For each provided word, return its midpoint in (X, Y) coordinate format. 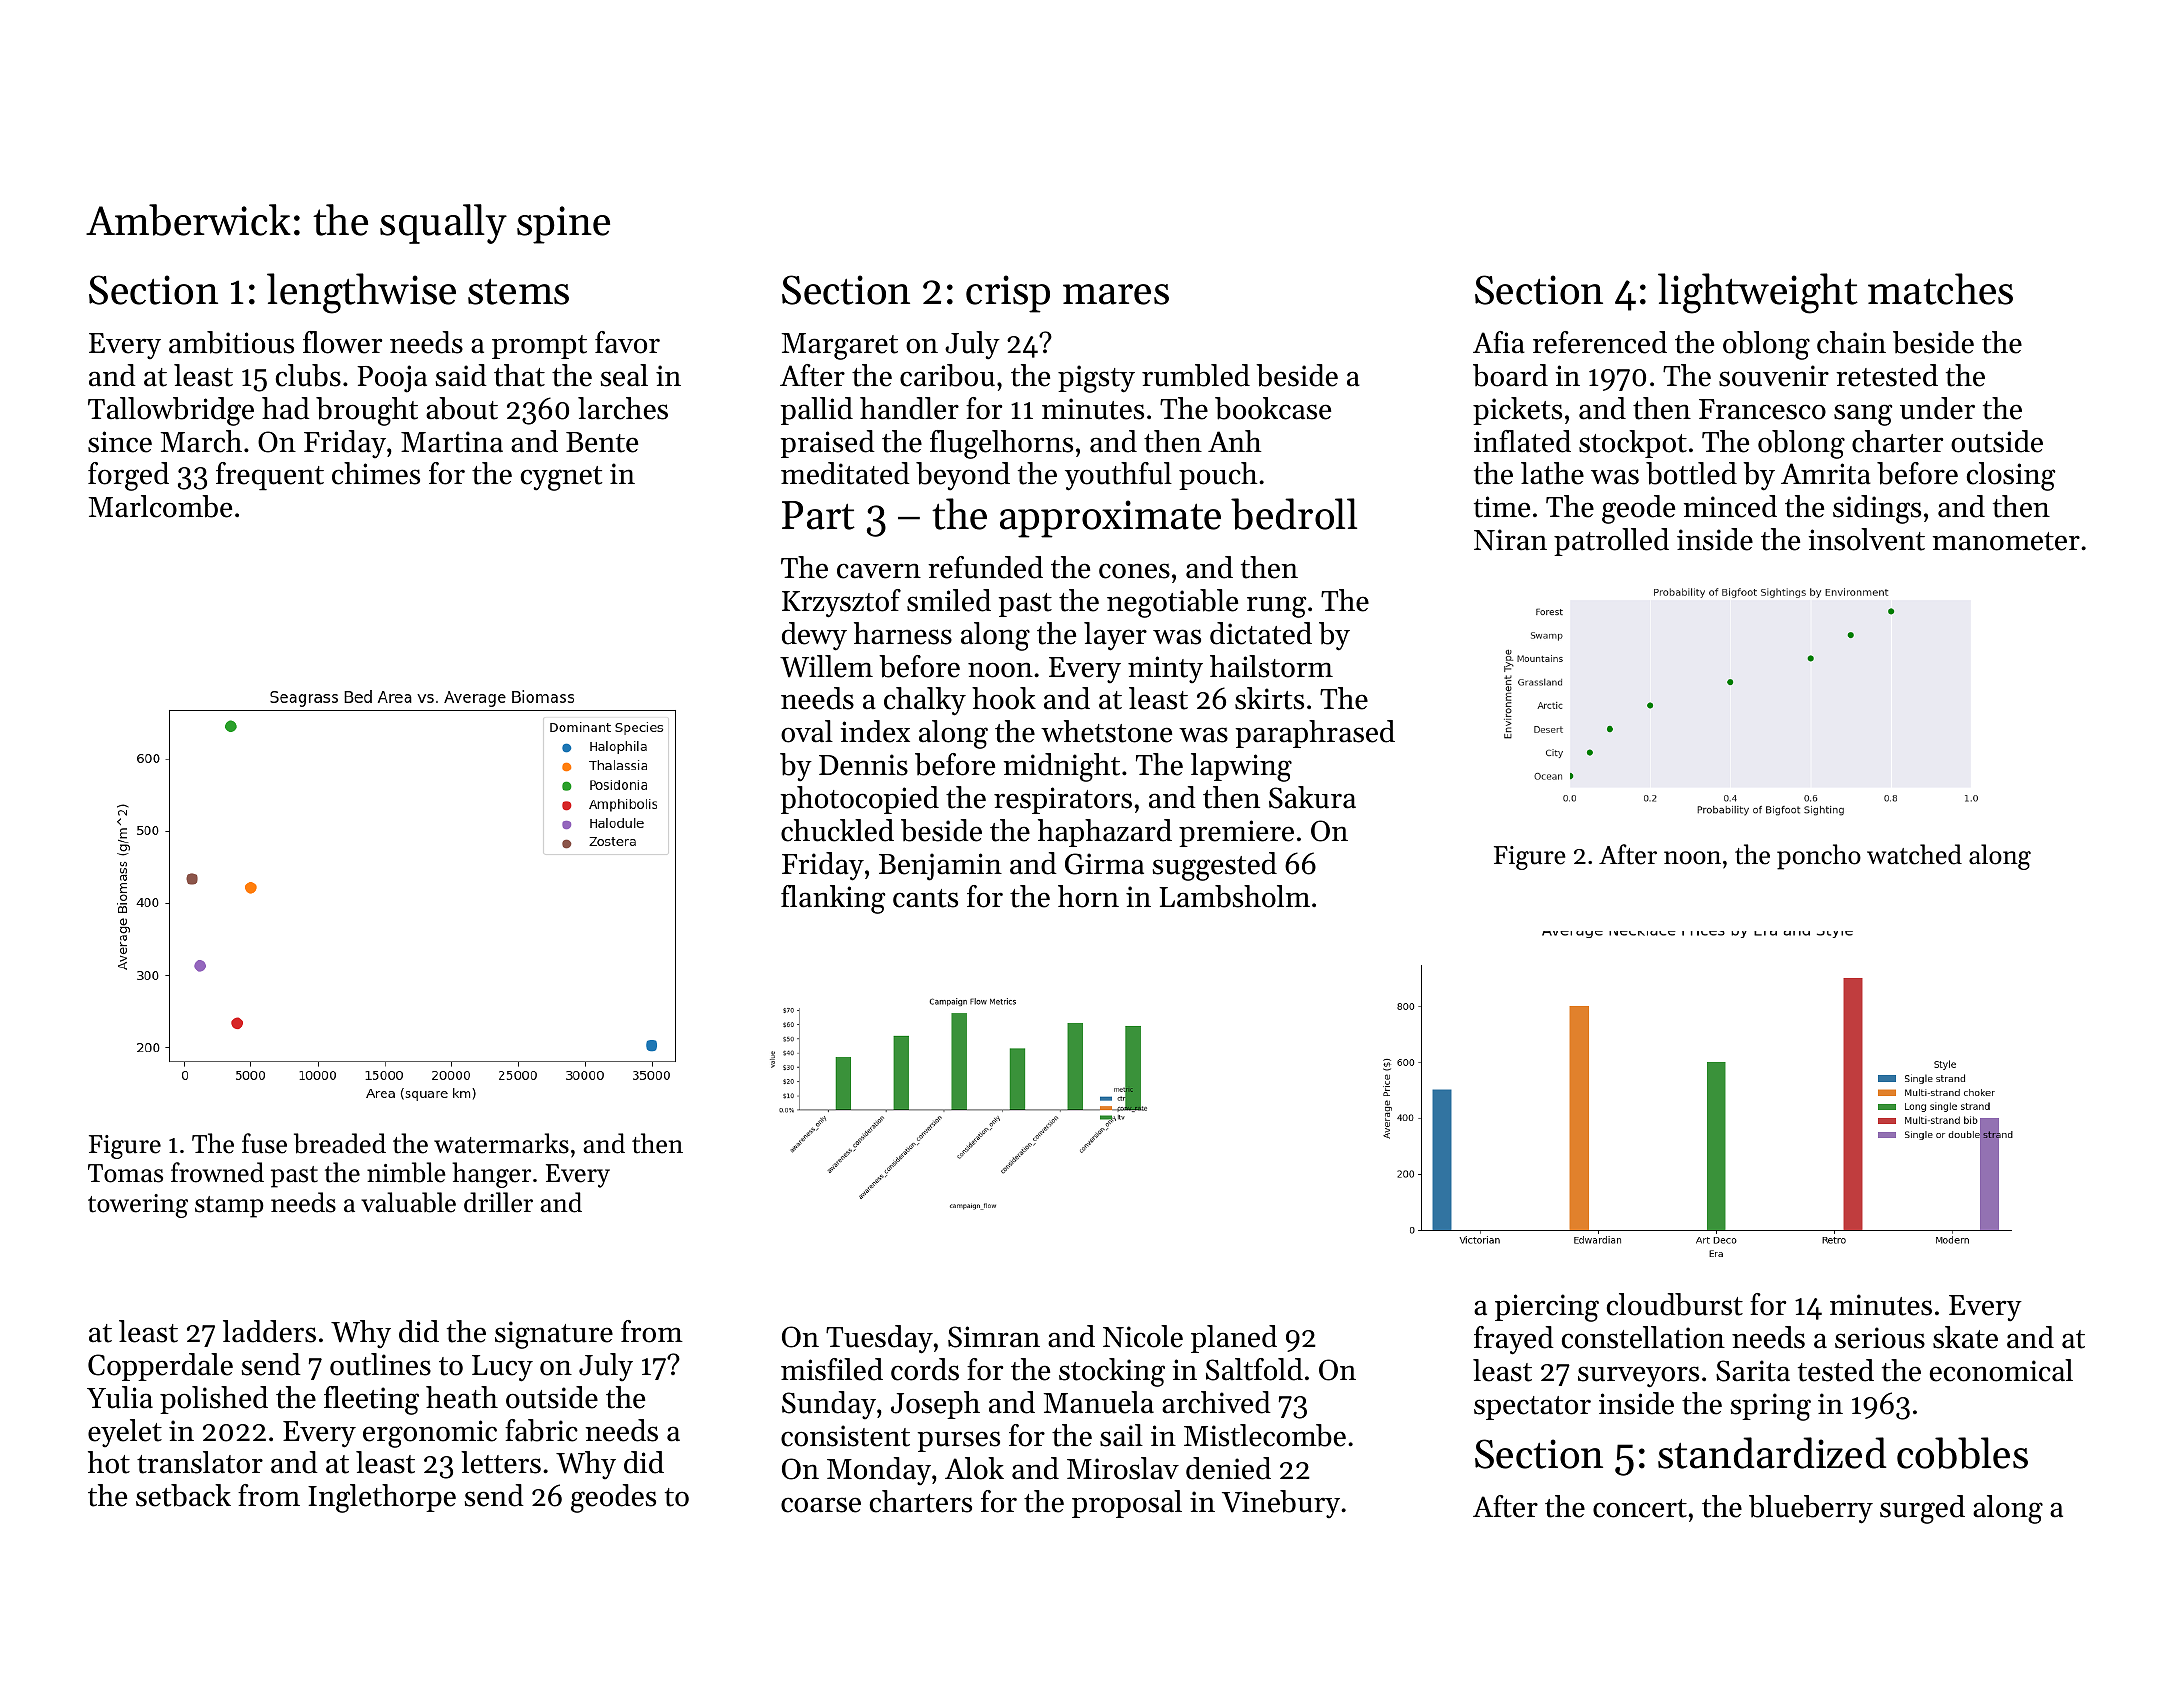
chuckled (837, 830)
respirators (1063, 800)
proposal (1127, 1504)
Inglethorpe (382, 1498)
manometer (2006, 541)
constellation (1643, 1337)
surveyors (1638, 1377)
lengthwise (361, 293)
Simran (994, 1337)
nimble (406, 1172)
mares (1116, 294)
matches (1940, 289)
